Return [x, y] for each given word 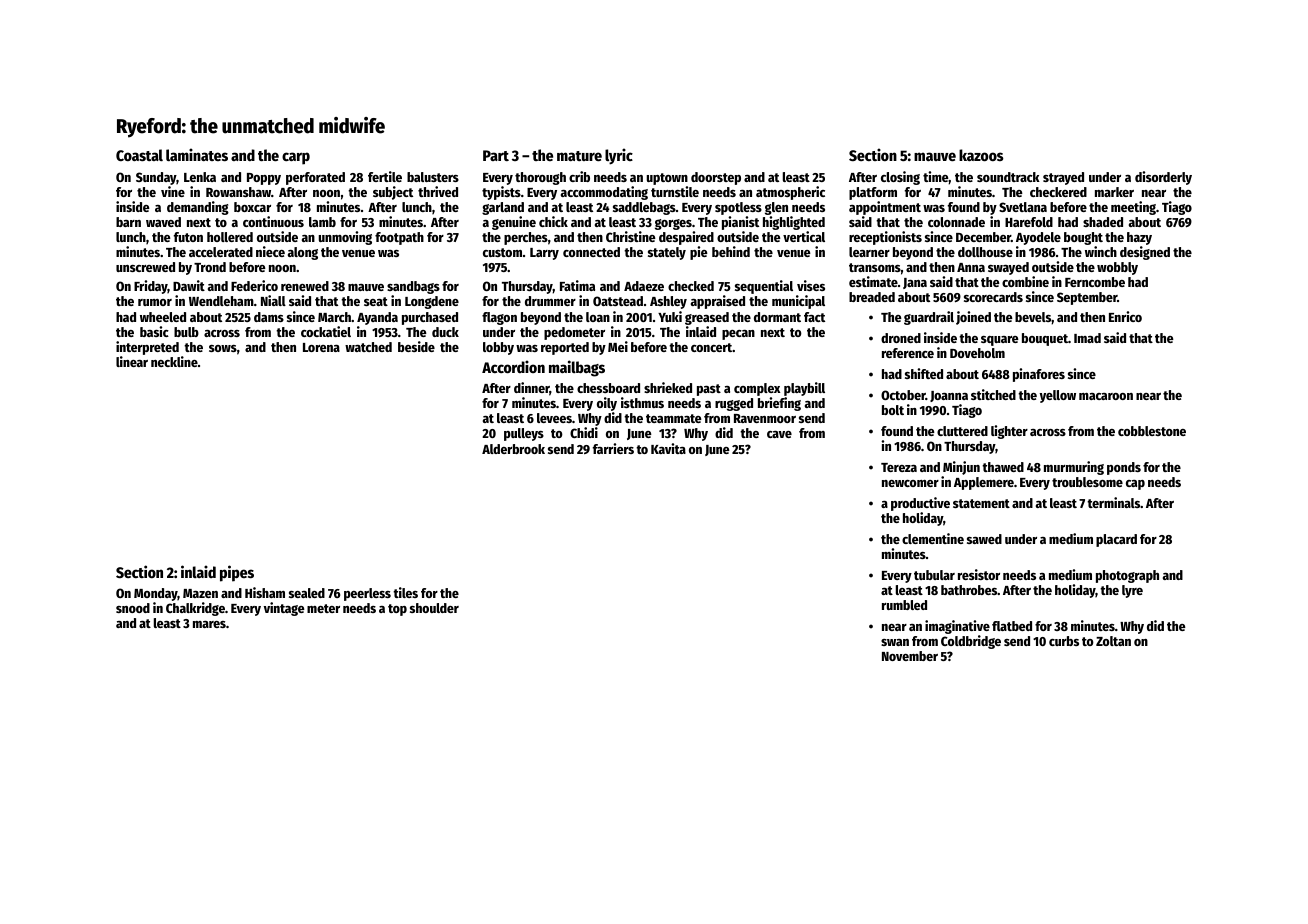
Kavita [668, 448]
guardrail [929, 318]
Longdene [432, 302]
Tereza [899, 467]
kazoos [981, 155]
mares [209, 624]
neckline [174, 361]
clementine [933, 538]
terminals [1113, 502]
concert [711, 347]
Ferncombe [1095, 282]
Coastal [139, 155]
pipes [237, 573]
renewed [305, 286]
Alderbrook [513, 449]
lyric [619, 156]
